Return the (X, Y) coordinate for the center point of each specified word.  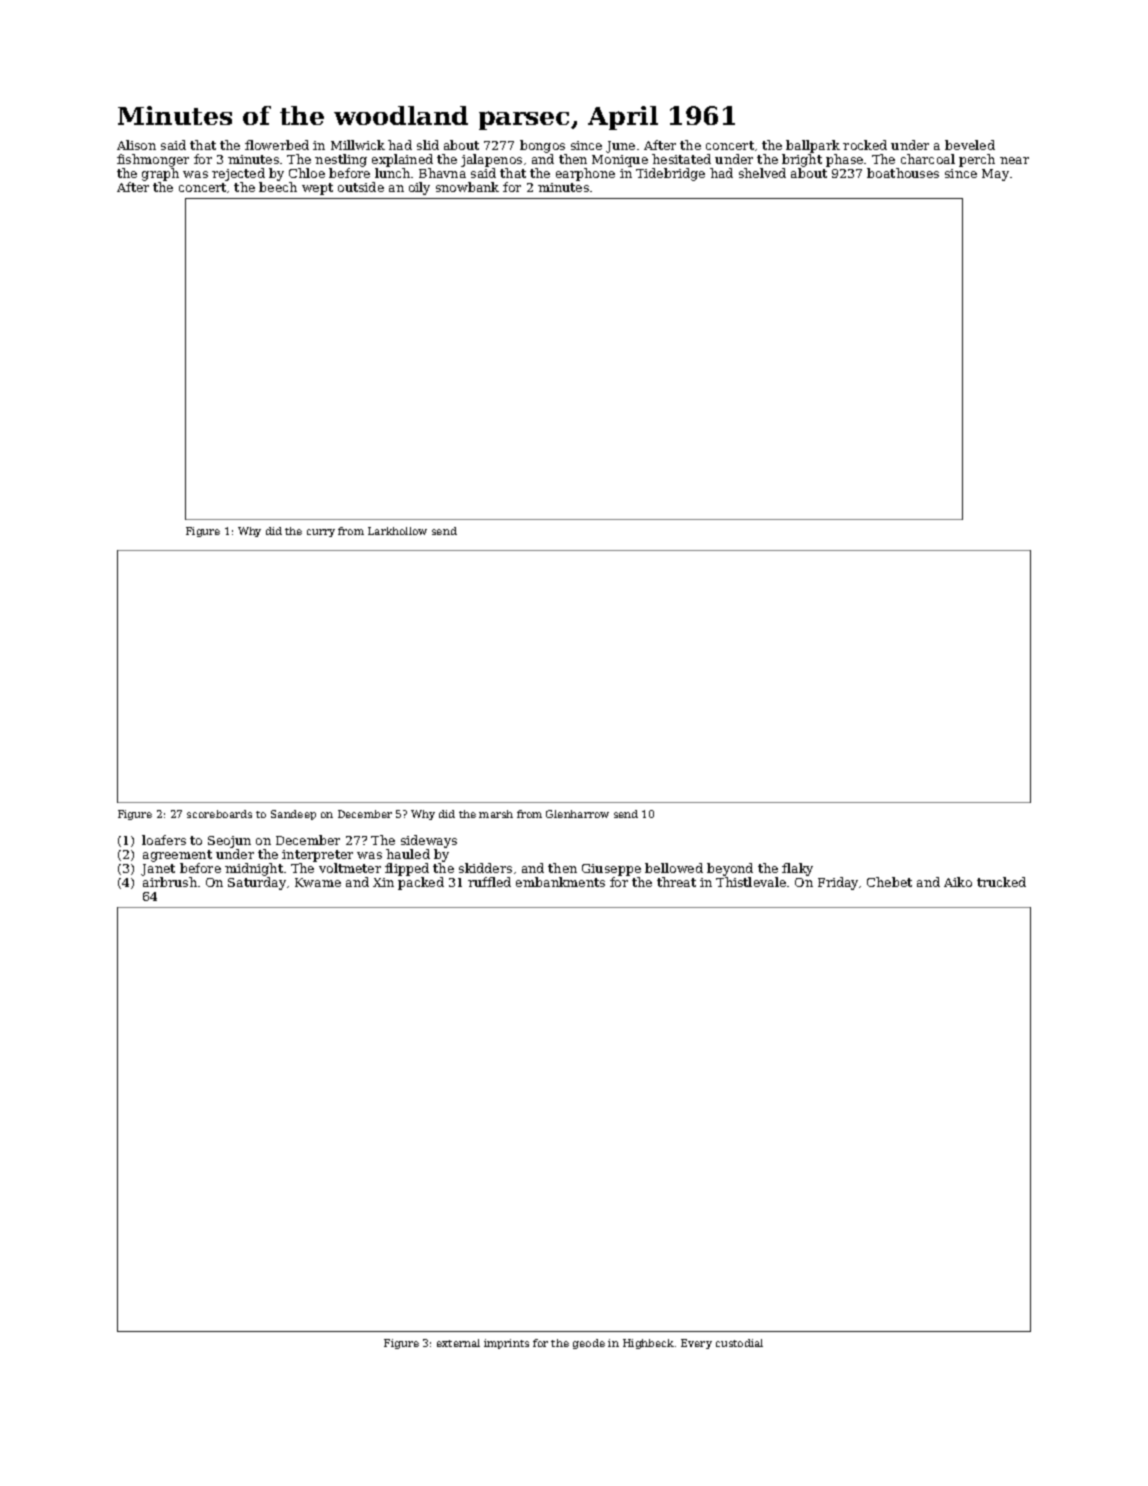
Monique (620, 161)
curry (321, 533)
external (458, 1343)
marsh (496, 814)
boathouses (903, 173)
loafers (164, 840)
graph (160, 174)
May (995, 175)
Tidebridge (670, 174)
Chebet (889, 882)
